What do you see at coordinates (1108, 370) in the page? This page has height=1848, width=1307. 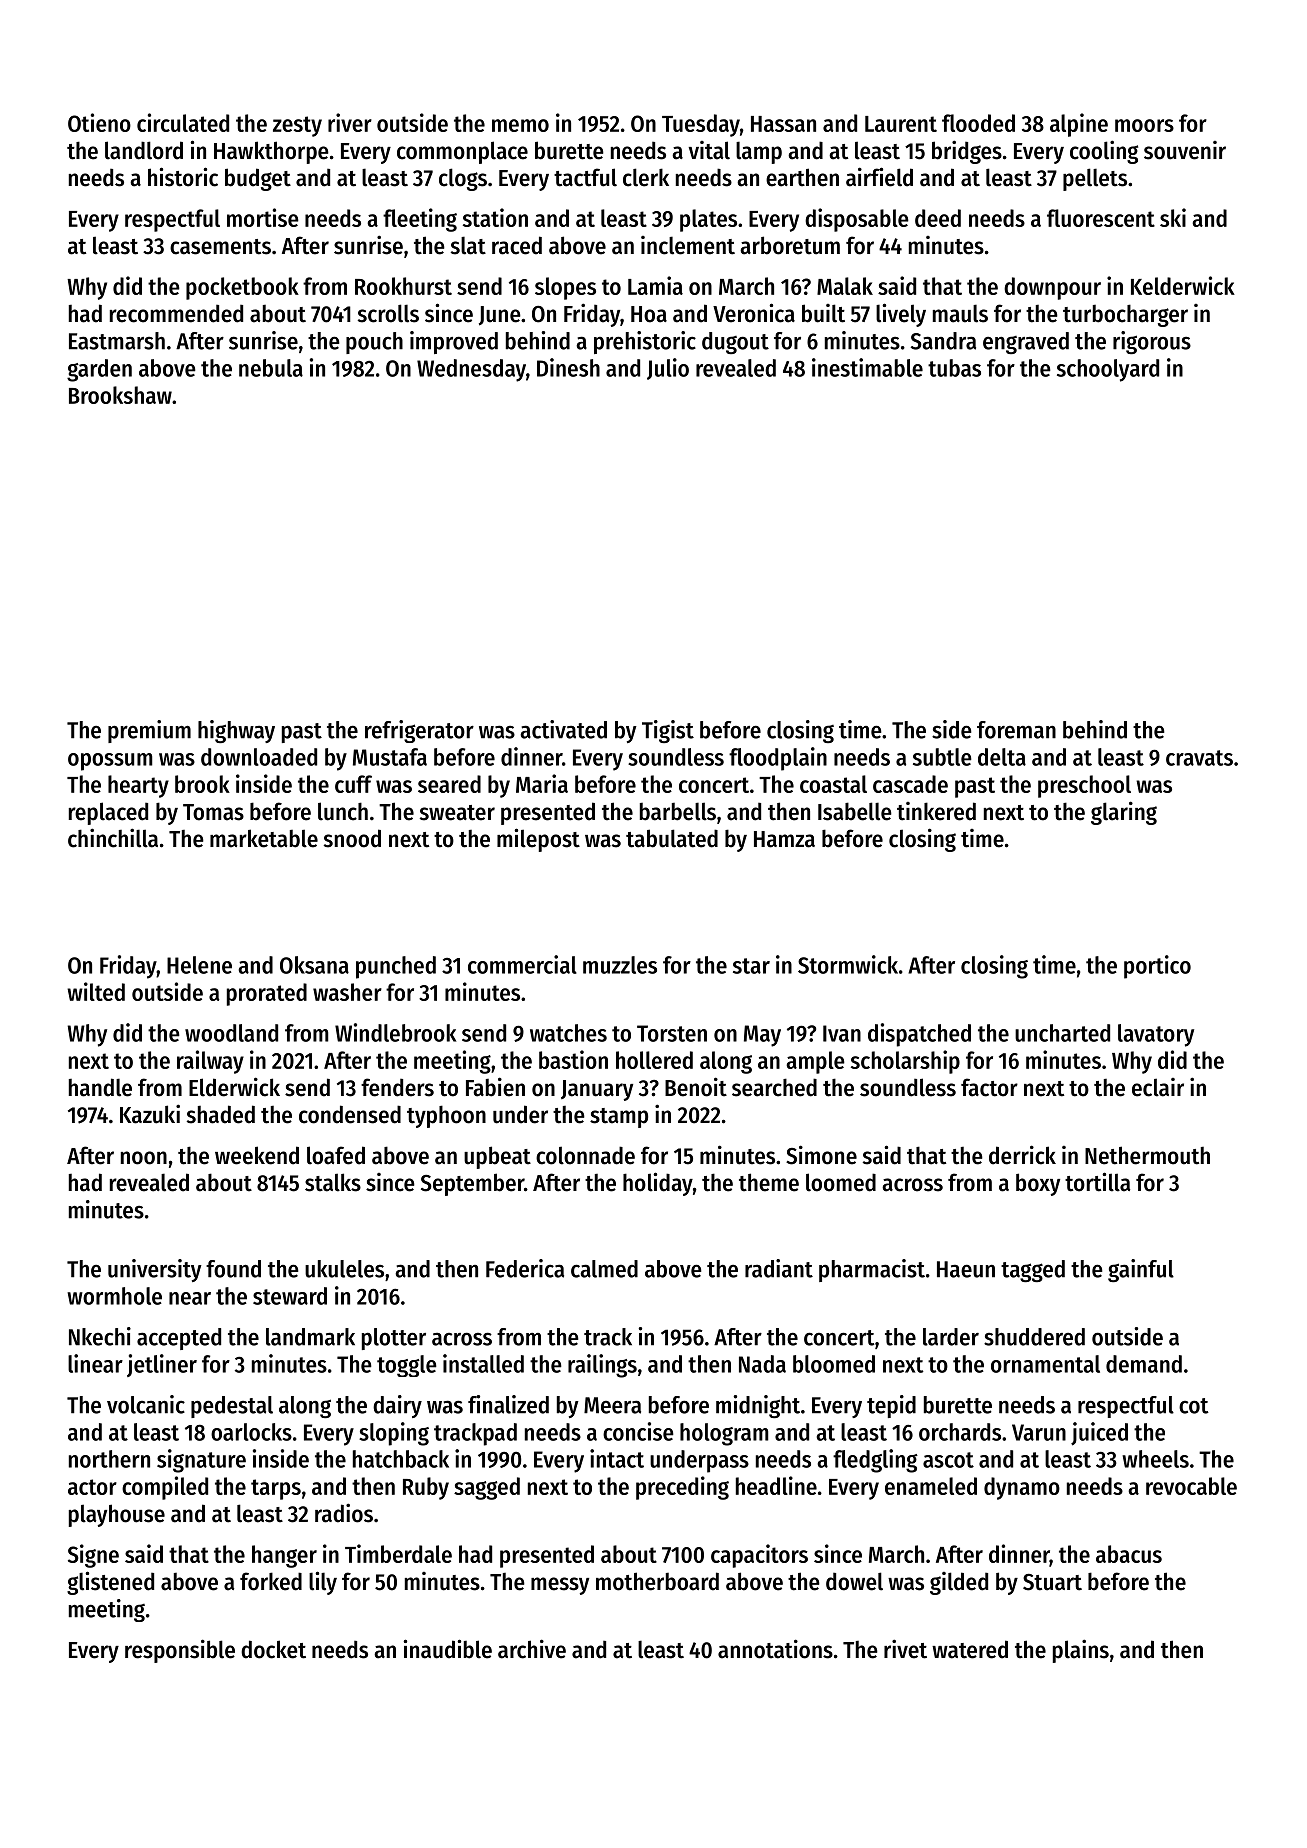 I see `schoolyard` at bounding box center [1108, 370].
